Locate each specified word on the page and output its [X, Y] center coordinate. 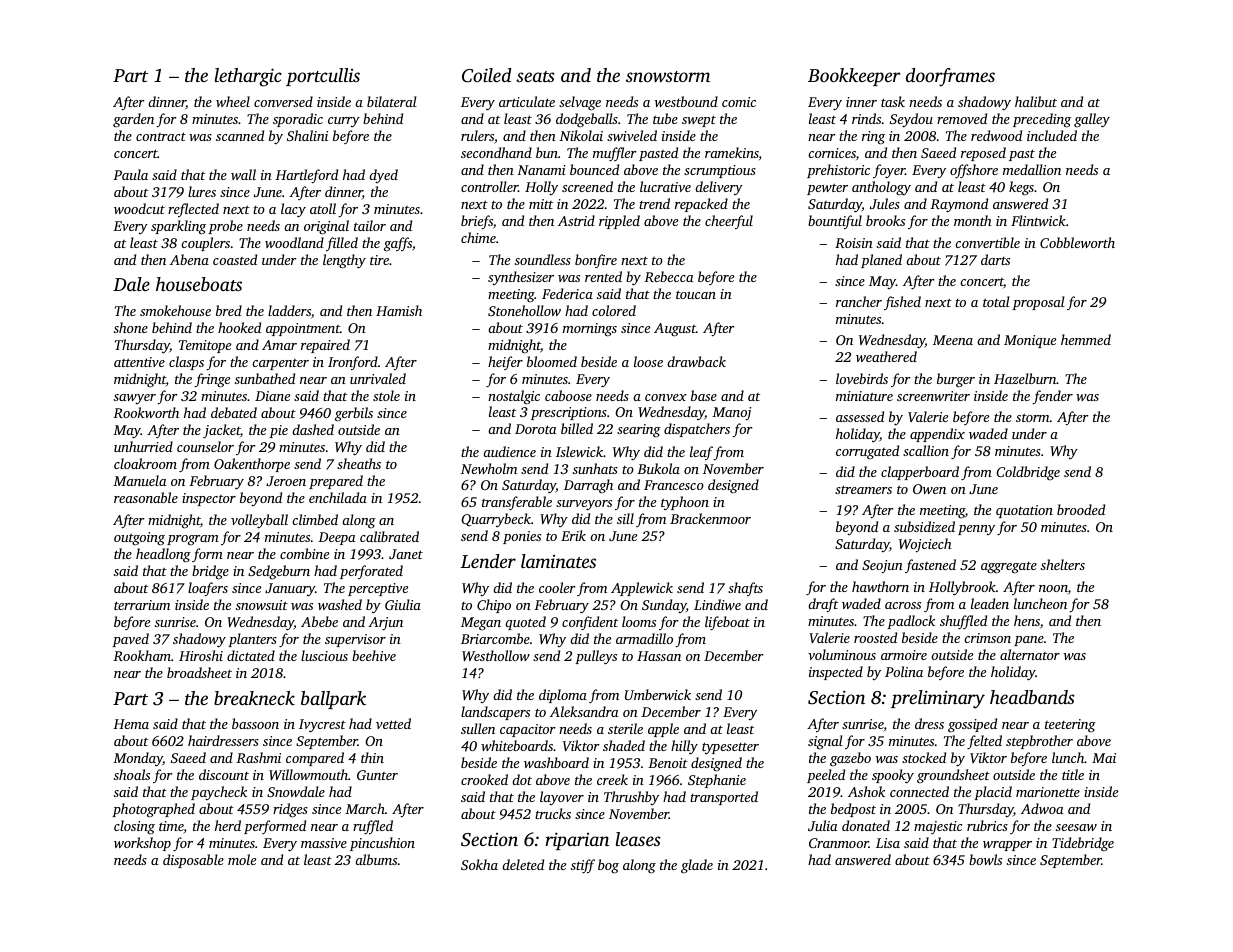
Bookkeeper [854, 77]
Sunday [664, 606]
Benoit [668, 763]
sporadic [298, 120]
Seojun [882, 566]
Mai [1104, 758]
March [365, 808]
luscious [324, 655]
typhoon [685, 503]
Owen [929, 489]
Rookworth [146, 412]
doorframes [950, 77]
